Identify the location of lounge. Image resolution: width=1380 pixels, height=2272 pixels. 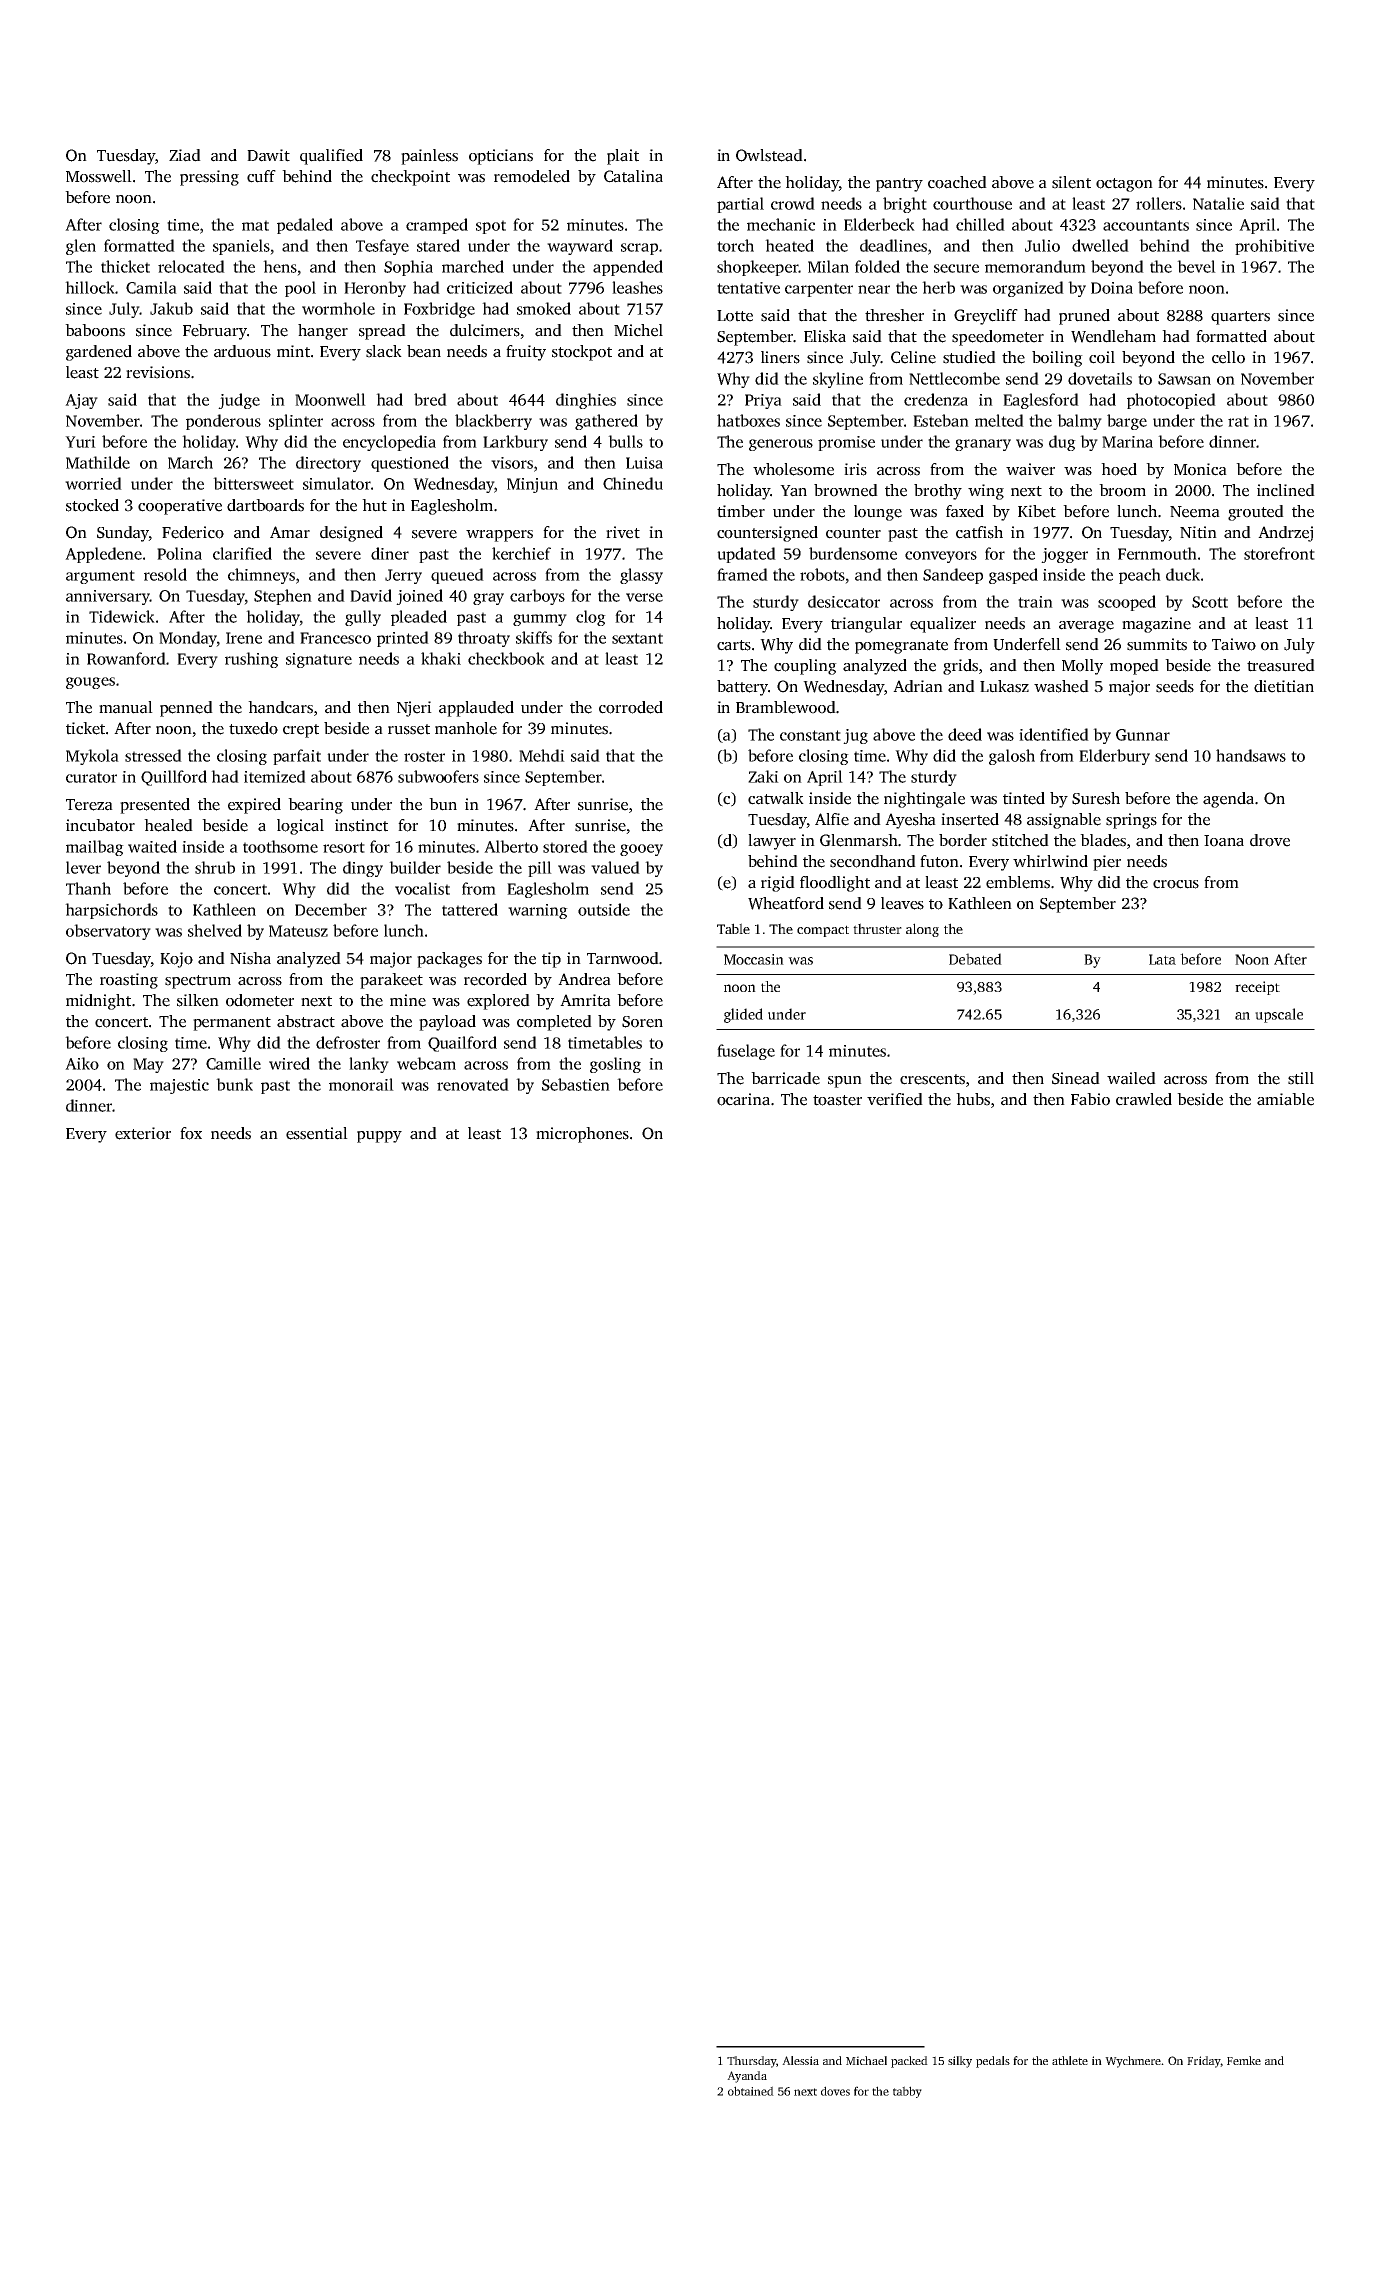
(878, 513).
